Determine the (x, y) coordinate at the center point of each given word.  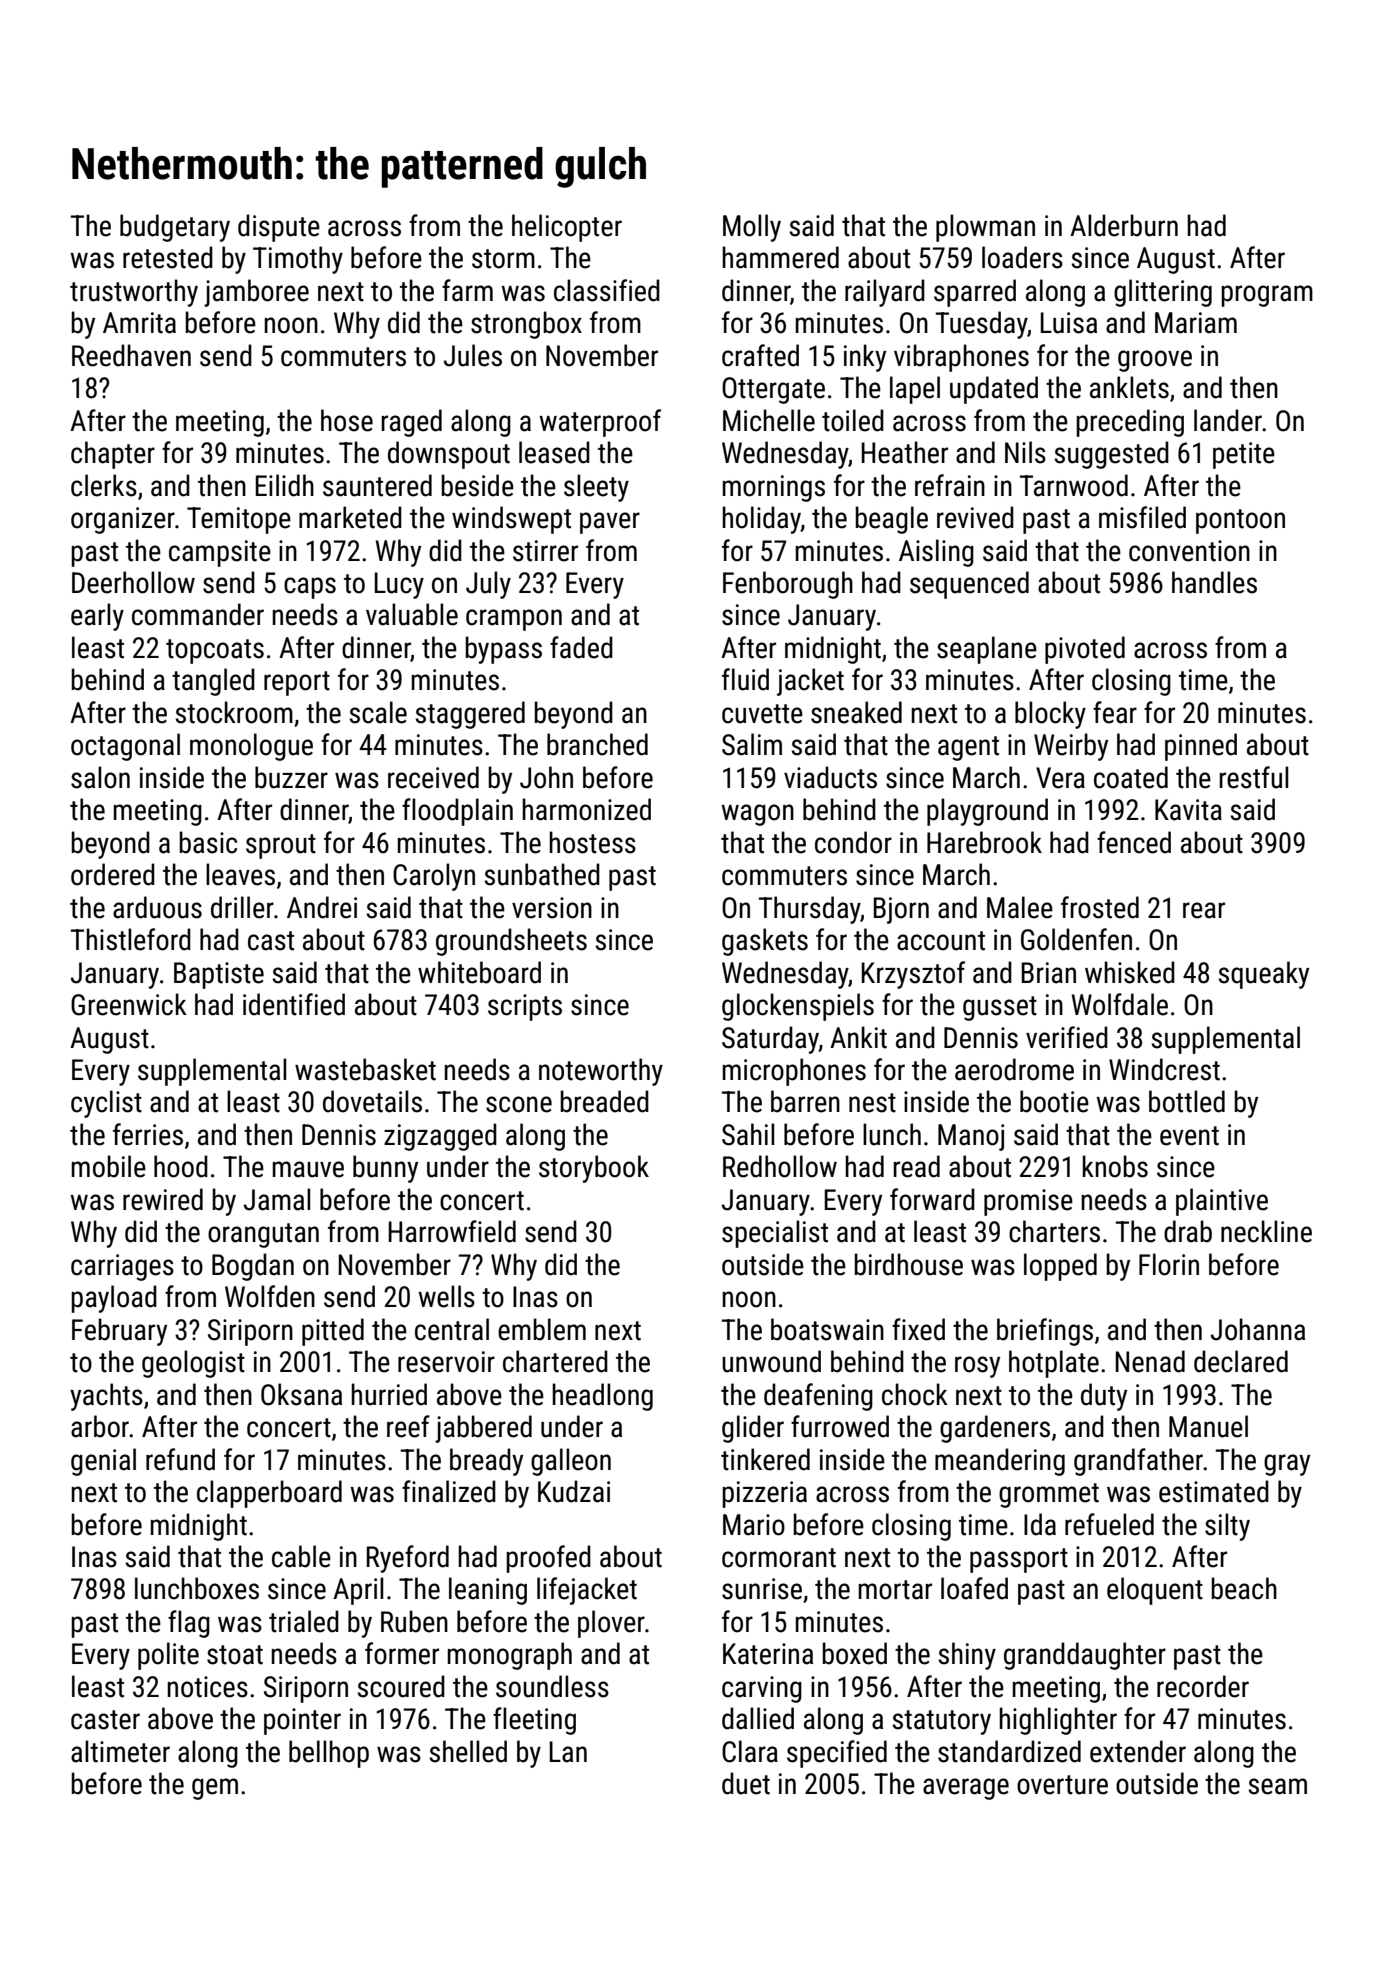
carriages (122, 1267)
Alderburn (1124, 225)
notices (207, 1687)
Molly (752, 228)
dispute (279, 228)
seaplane (987, 650)
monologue (251, 747)
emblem (542, 1329)
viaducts (830, 777)
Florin (1169, 1264)
